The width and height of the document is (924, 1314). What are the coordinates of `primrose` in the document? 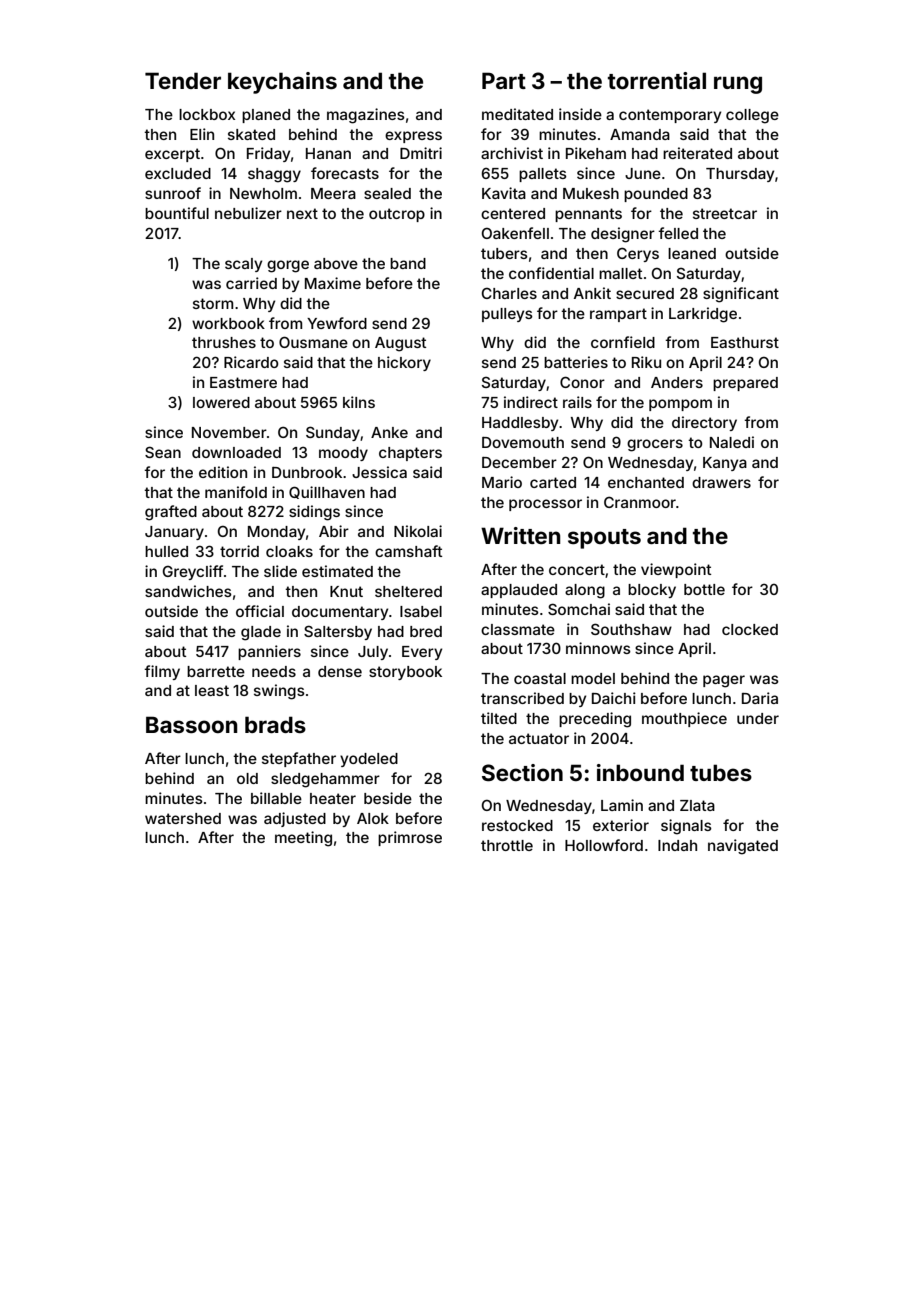 It's located at (410, 838).
